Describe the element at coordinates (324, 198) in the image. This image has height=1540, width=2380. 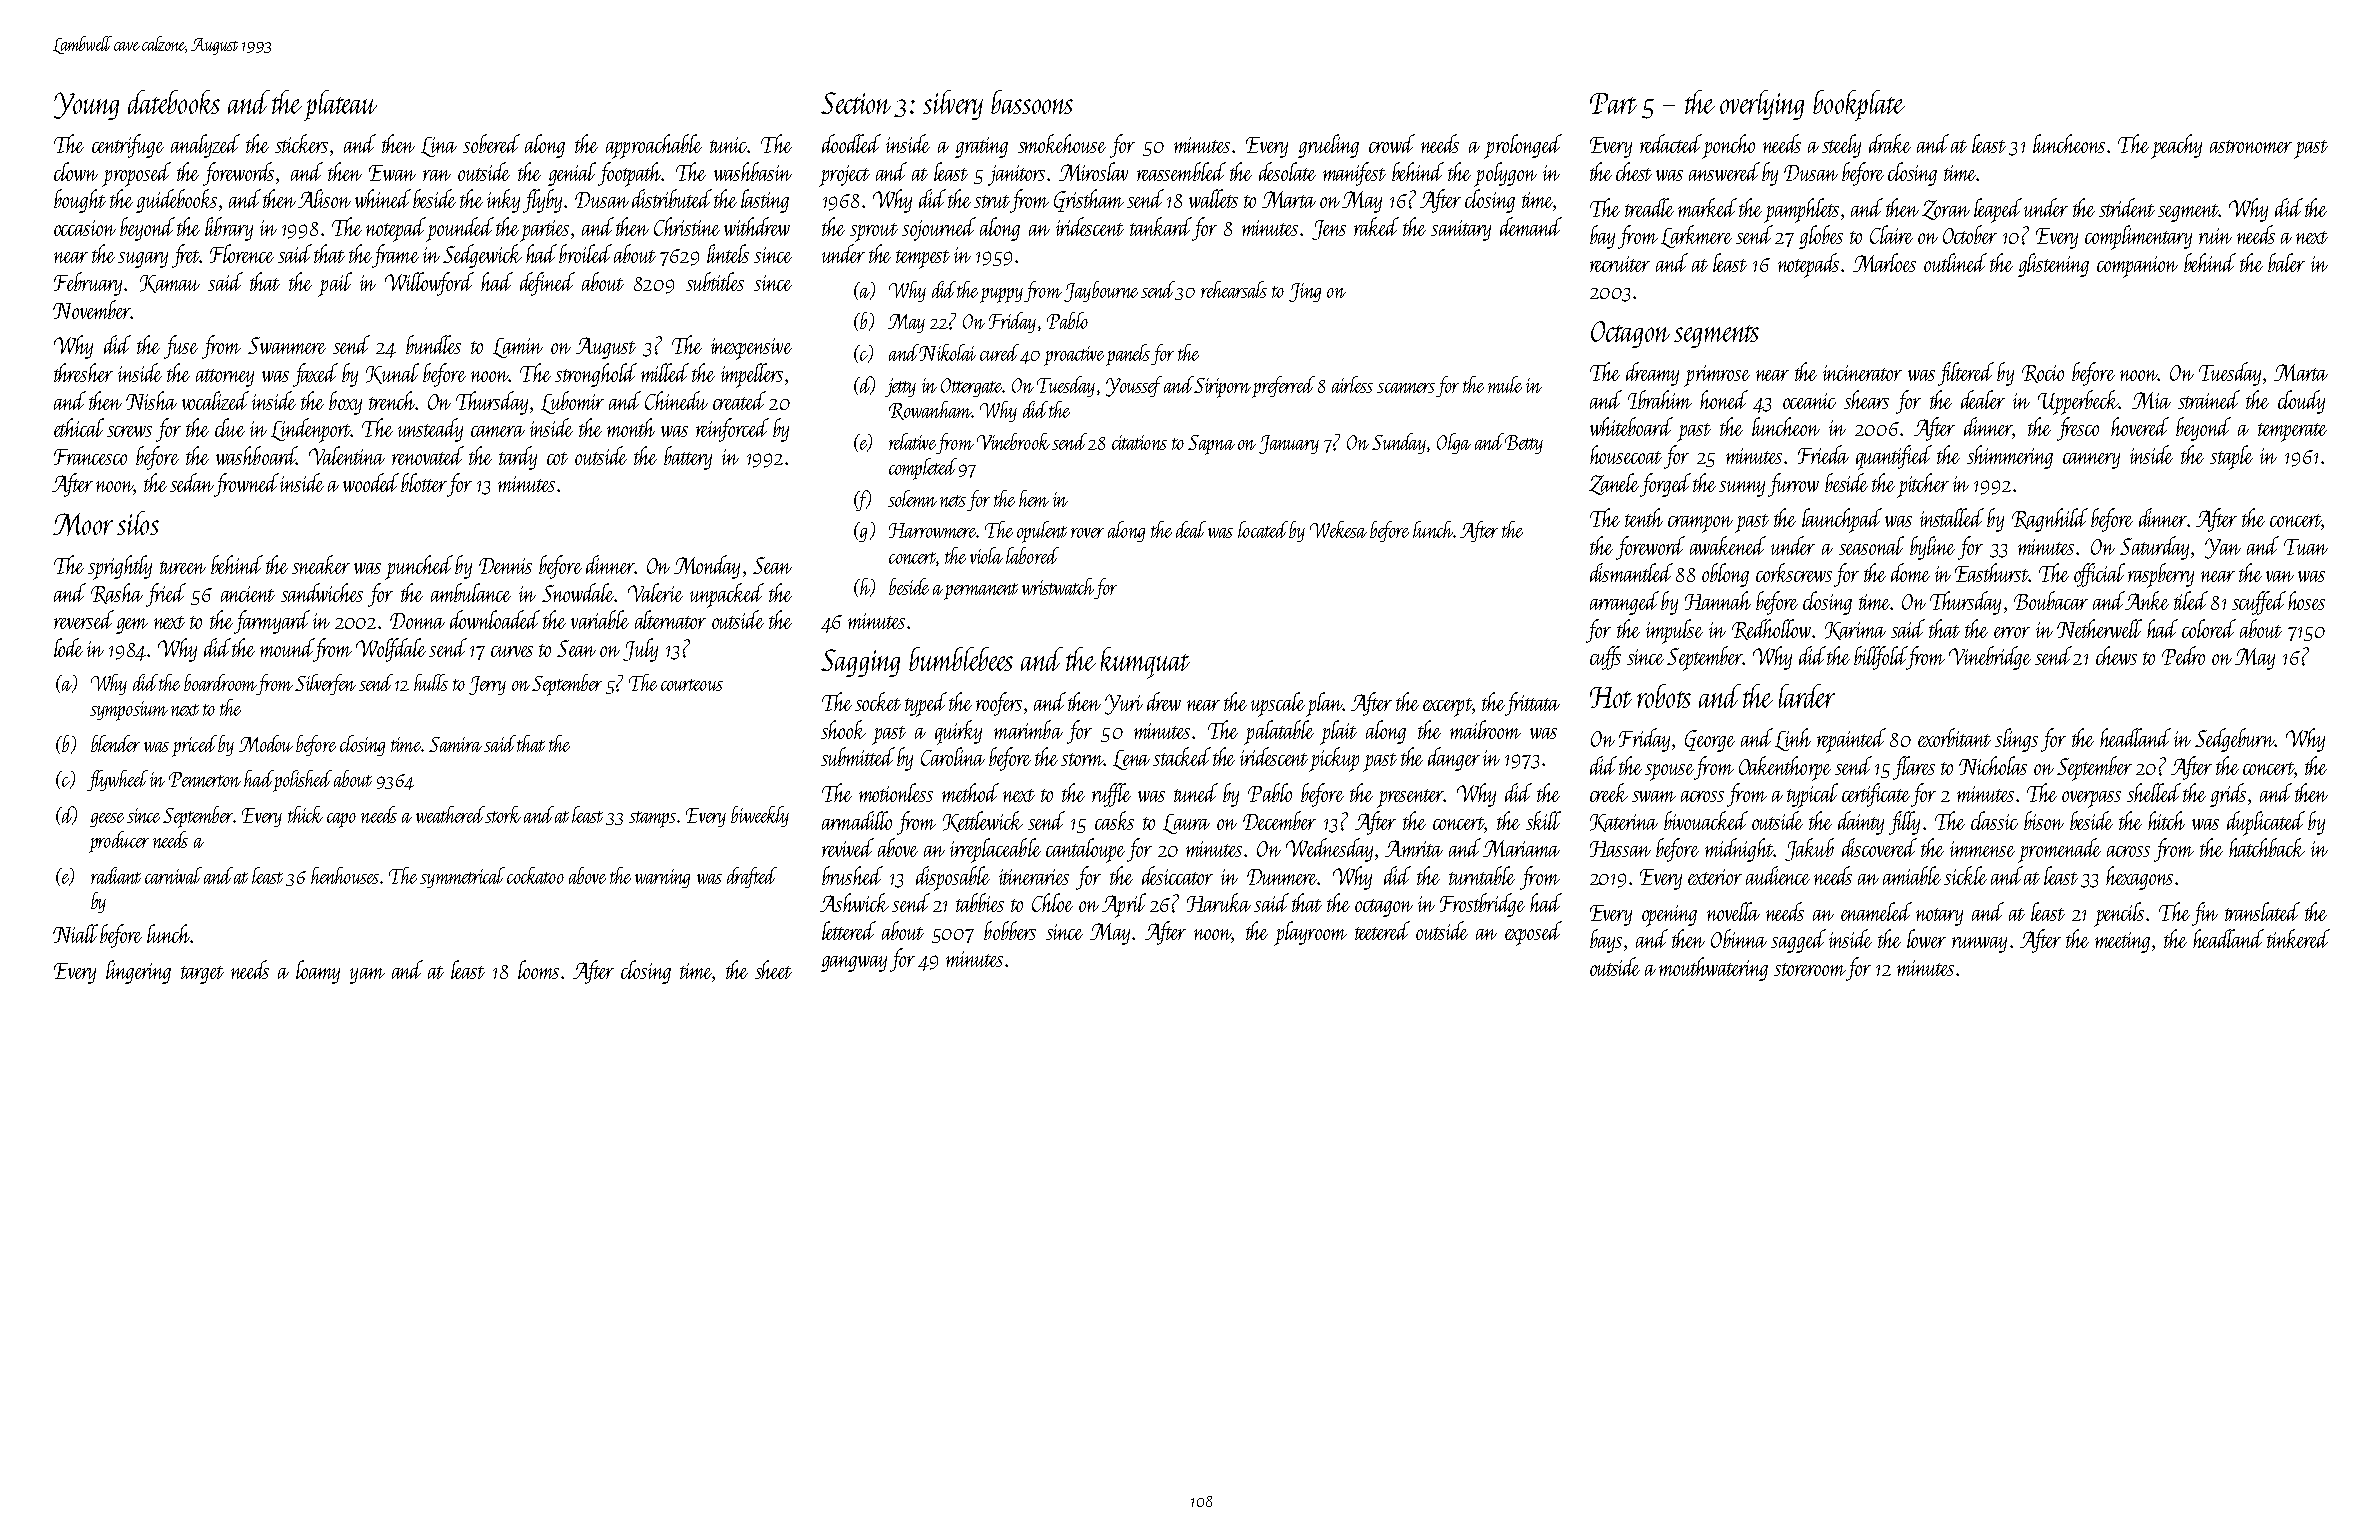
I see `Alison` at that location.
